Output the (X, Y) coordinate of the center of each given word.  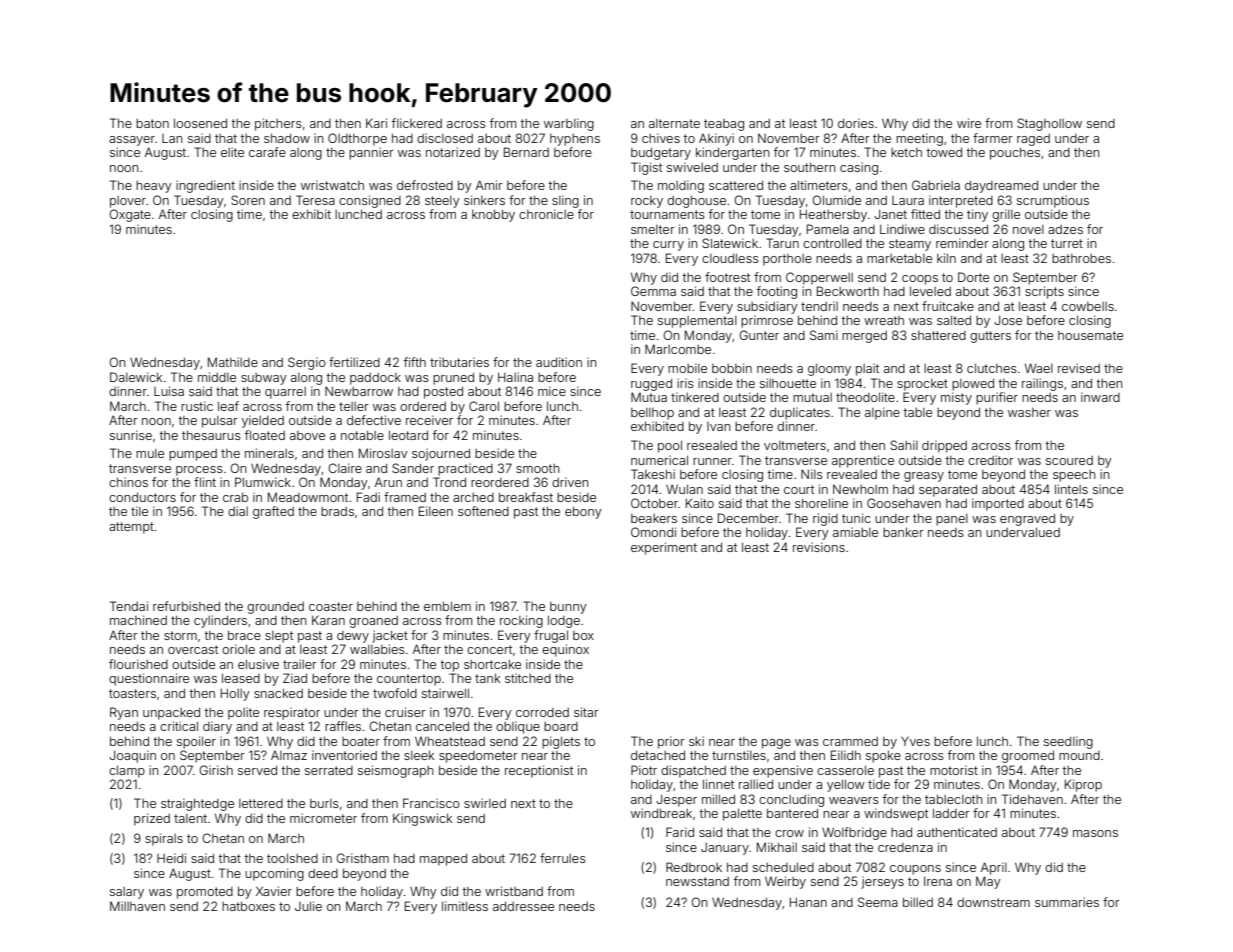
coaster (331, 606)
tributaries (459, 362)
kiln (946, 258)
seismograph (396, 771)
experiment (664, 548)
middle (217, 377)
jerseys (882, 882)
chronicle (546, 214)
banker (903, 532)
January (725, 848)
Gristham (362, 858)
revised (1079, 368)
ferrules (563, 858)
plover (128, 202)
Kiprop (1083, 785)
